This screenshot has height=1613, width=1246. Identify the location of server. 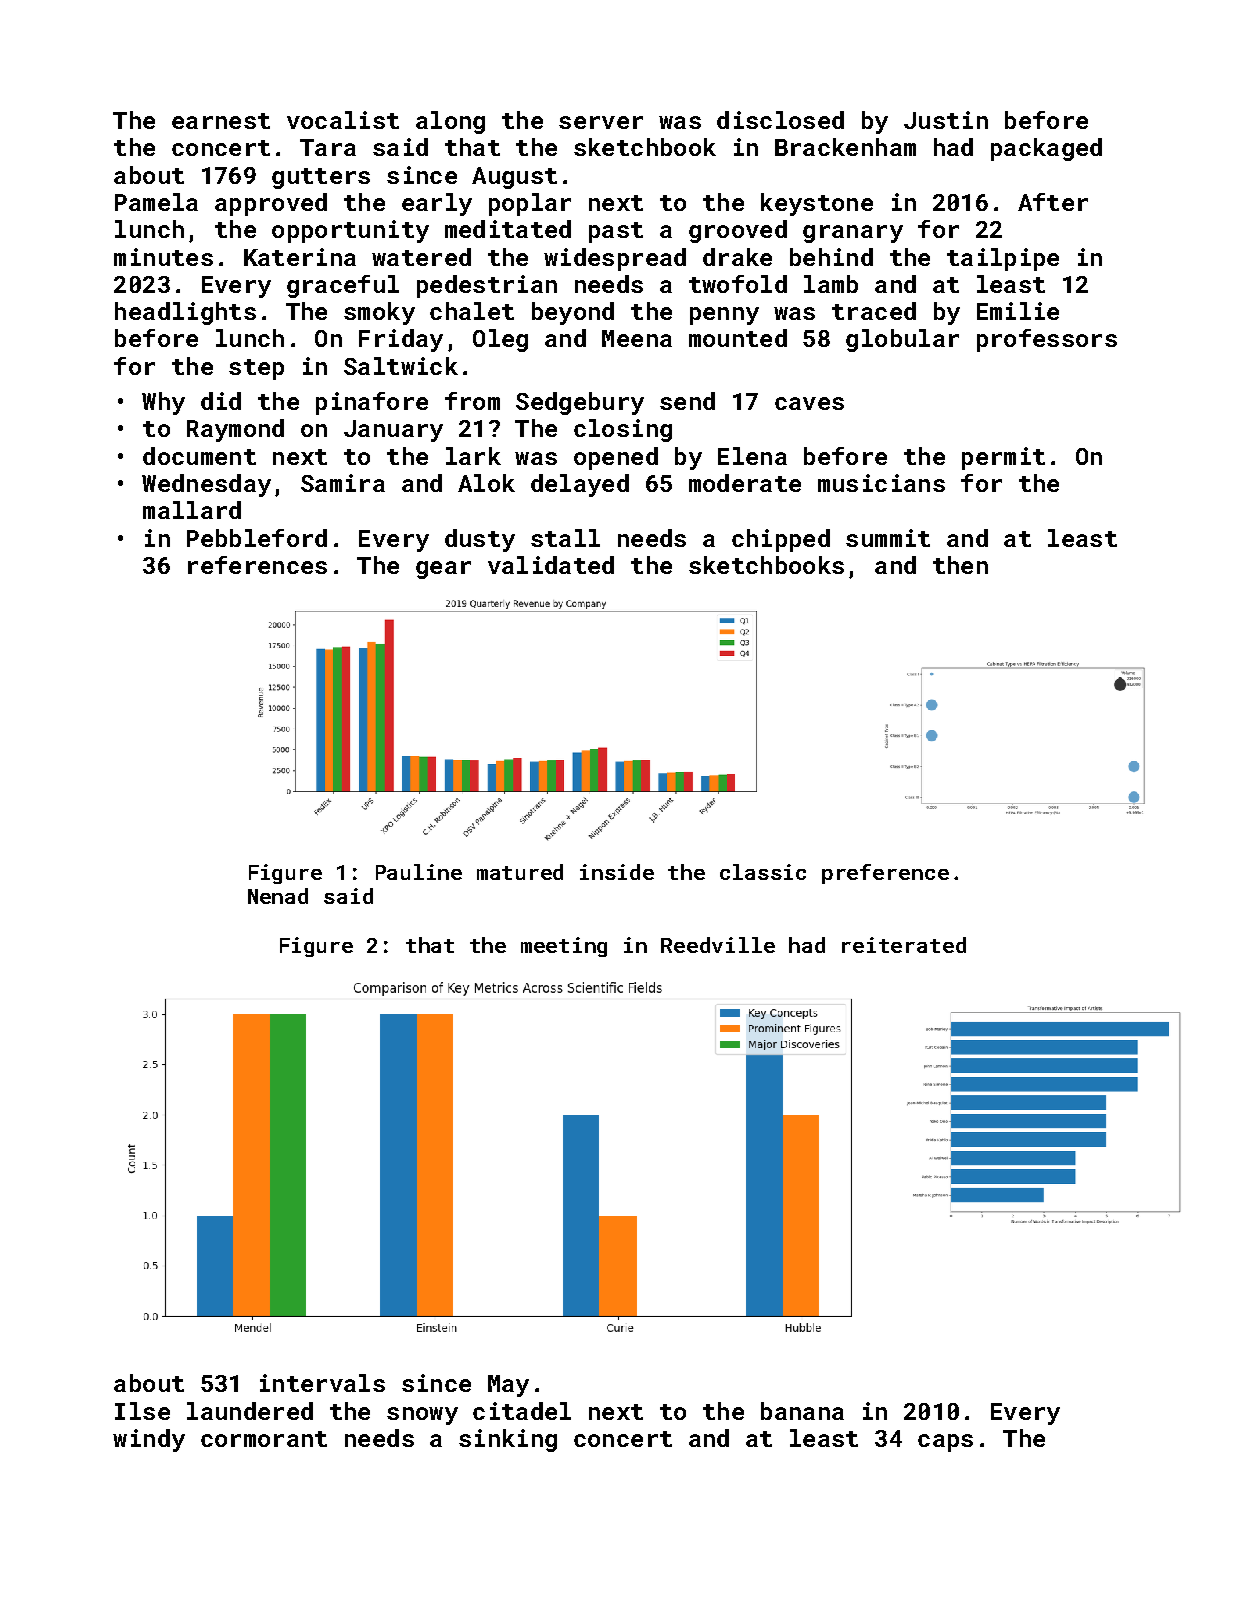
(601, 122).
